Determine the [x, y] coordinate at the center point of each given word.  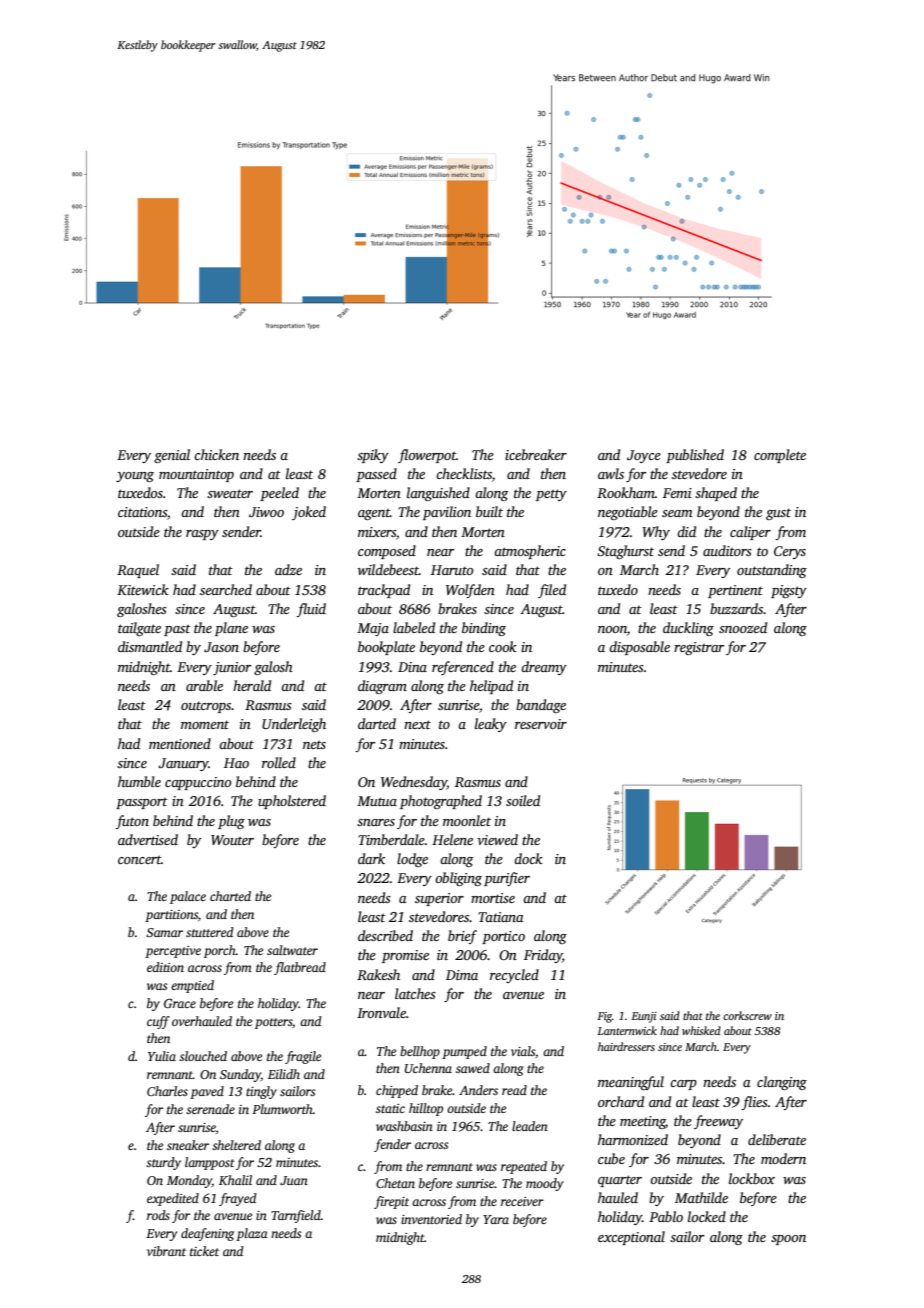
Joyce [644, 456]
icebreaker [536, 454]
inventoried [431, 1219]
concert [139, 859]
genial [172, 456]
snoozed [743, 627]
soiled [523, 800]
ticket [204, 1251]
